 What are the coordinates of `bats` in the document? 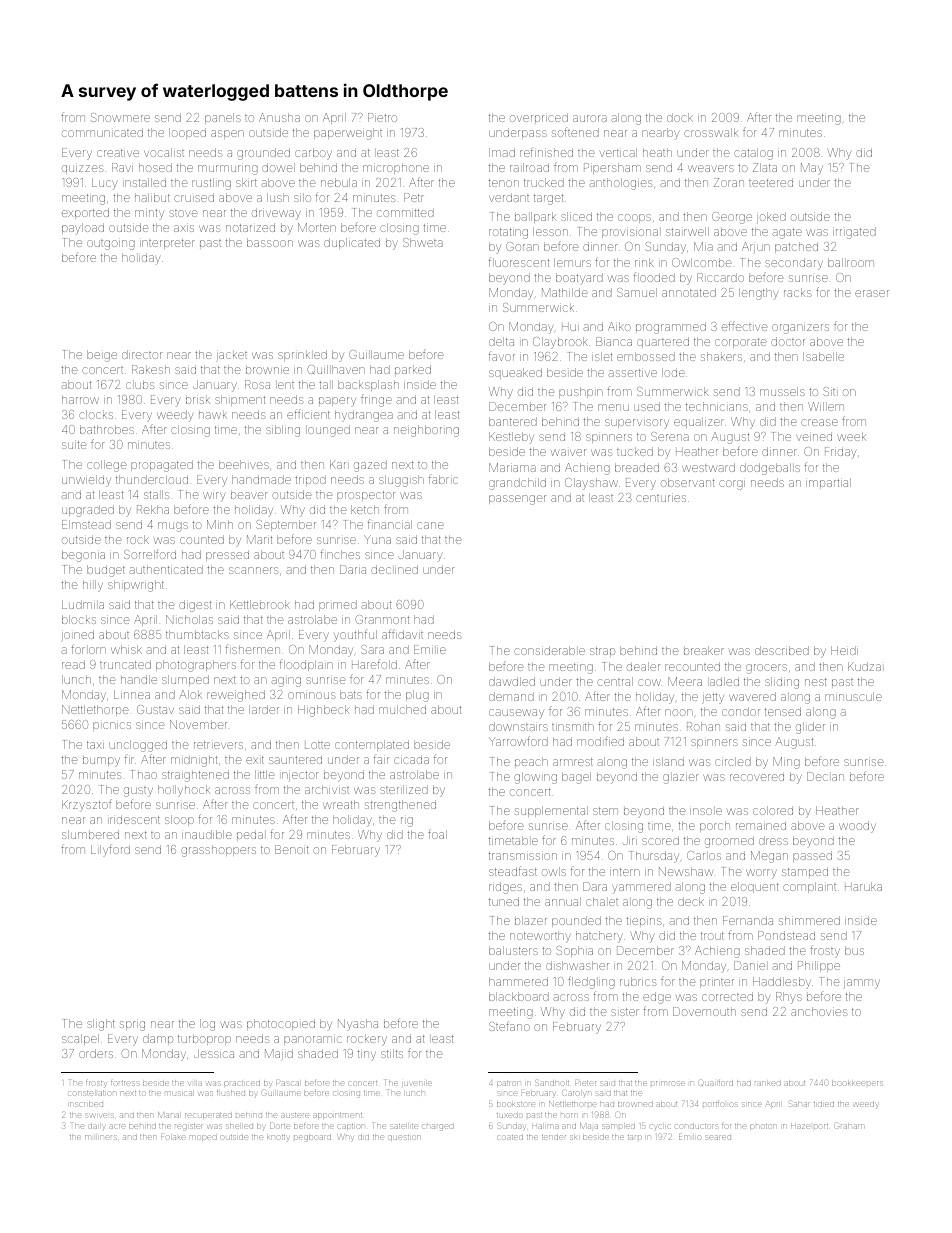 It's located at (351, 694).
